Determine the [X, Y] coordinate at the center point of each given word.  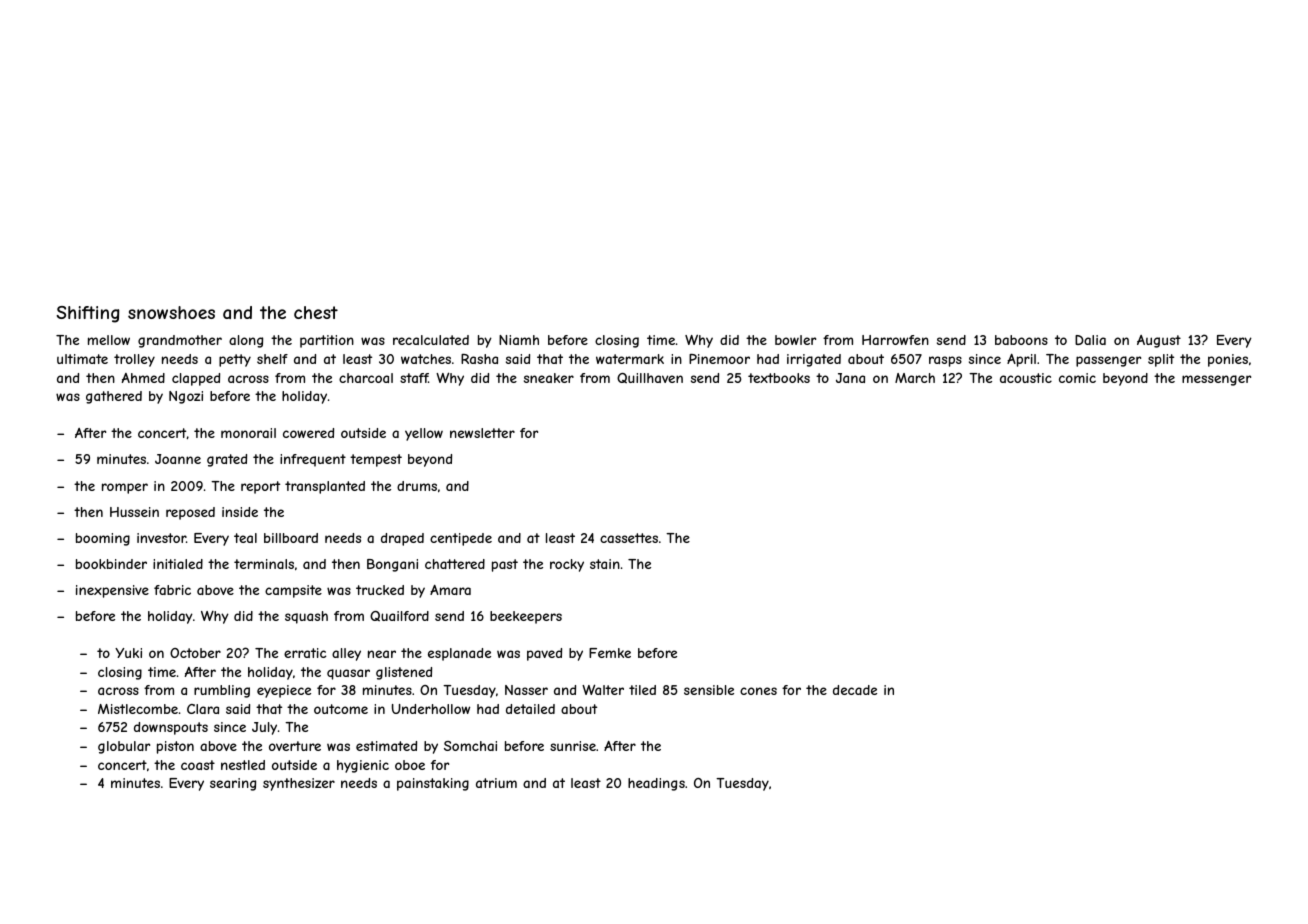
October [195, 653]
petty [235, 360]
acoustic [1026, 378]
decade [855, 690]
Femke [610, 653]
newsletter [482, 433]
